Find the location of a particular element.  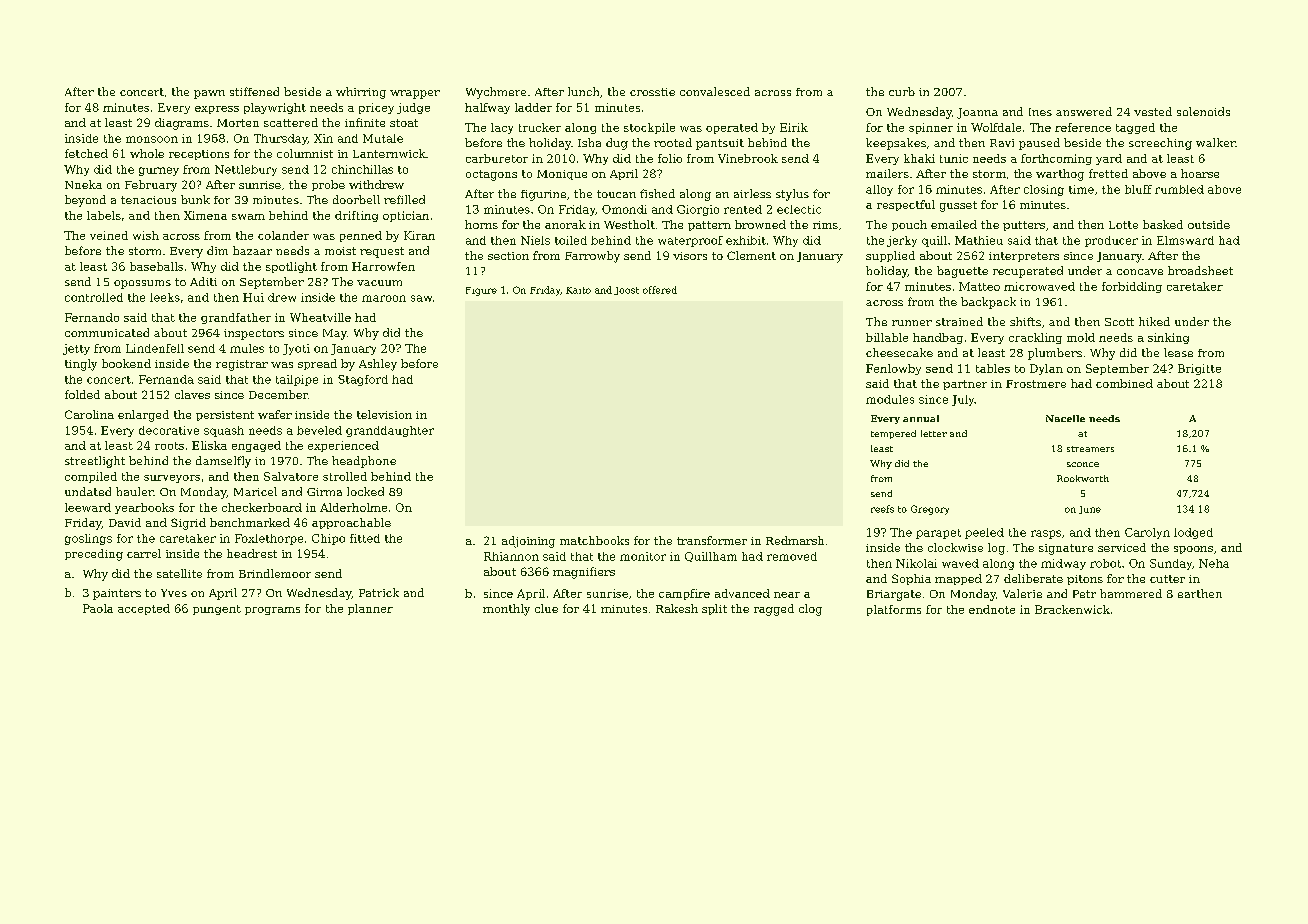

opossums is located at coordinates (142, 284).
